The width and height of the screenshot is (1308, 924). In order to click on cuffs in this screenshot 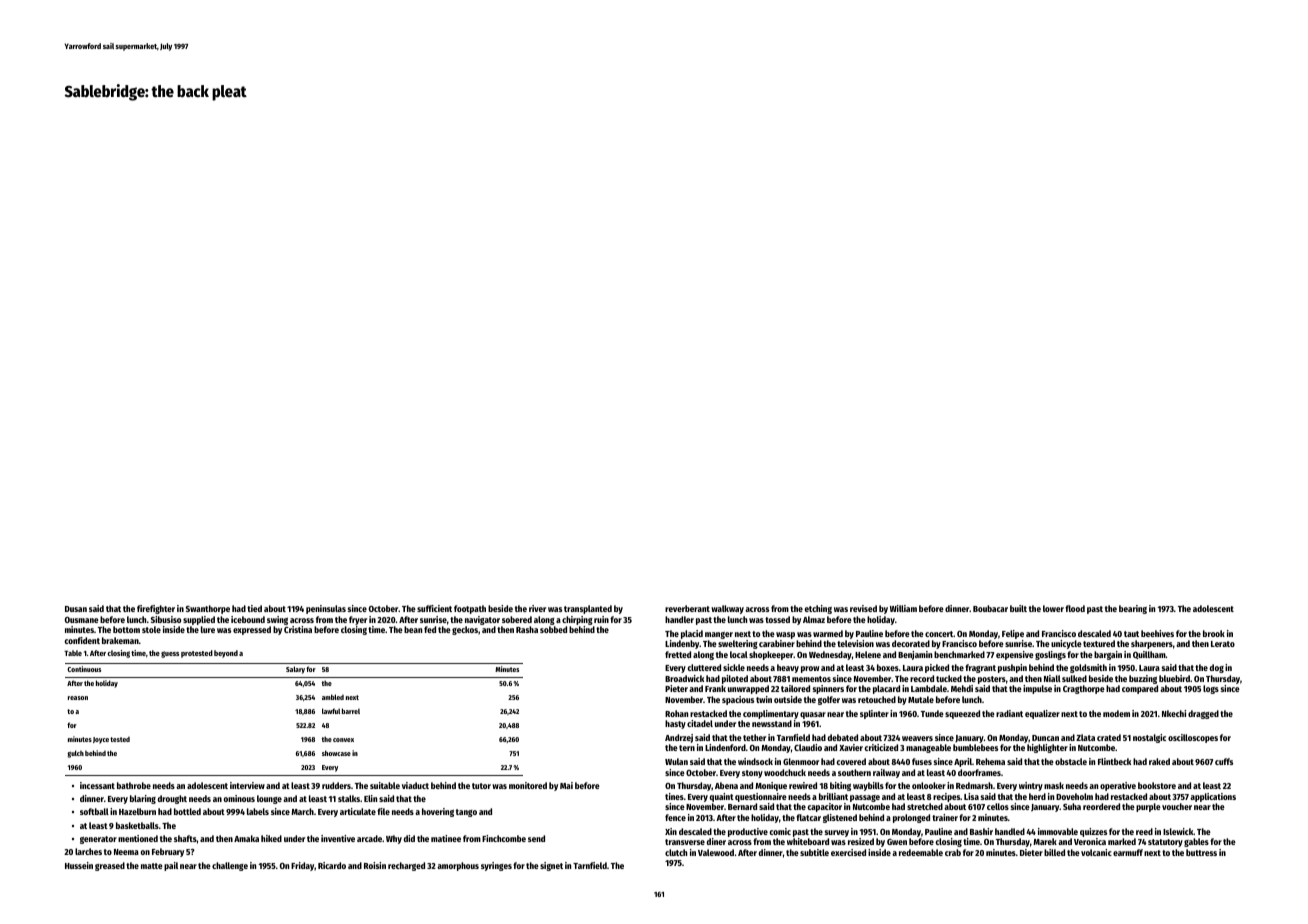, I will do `click(1224, 761)`.
